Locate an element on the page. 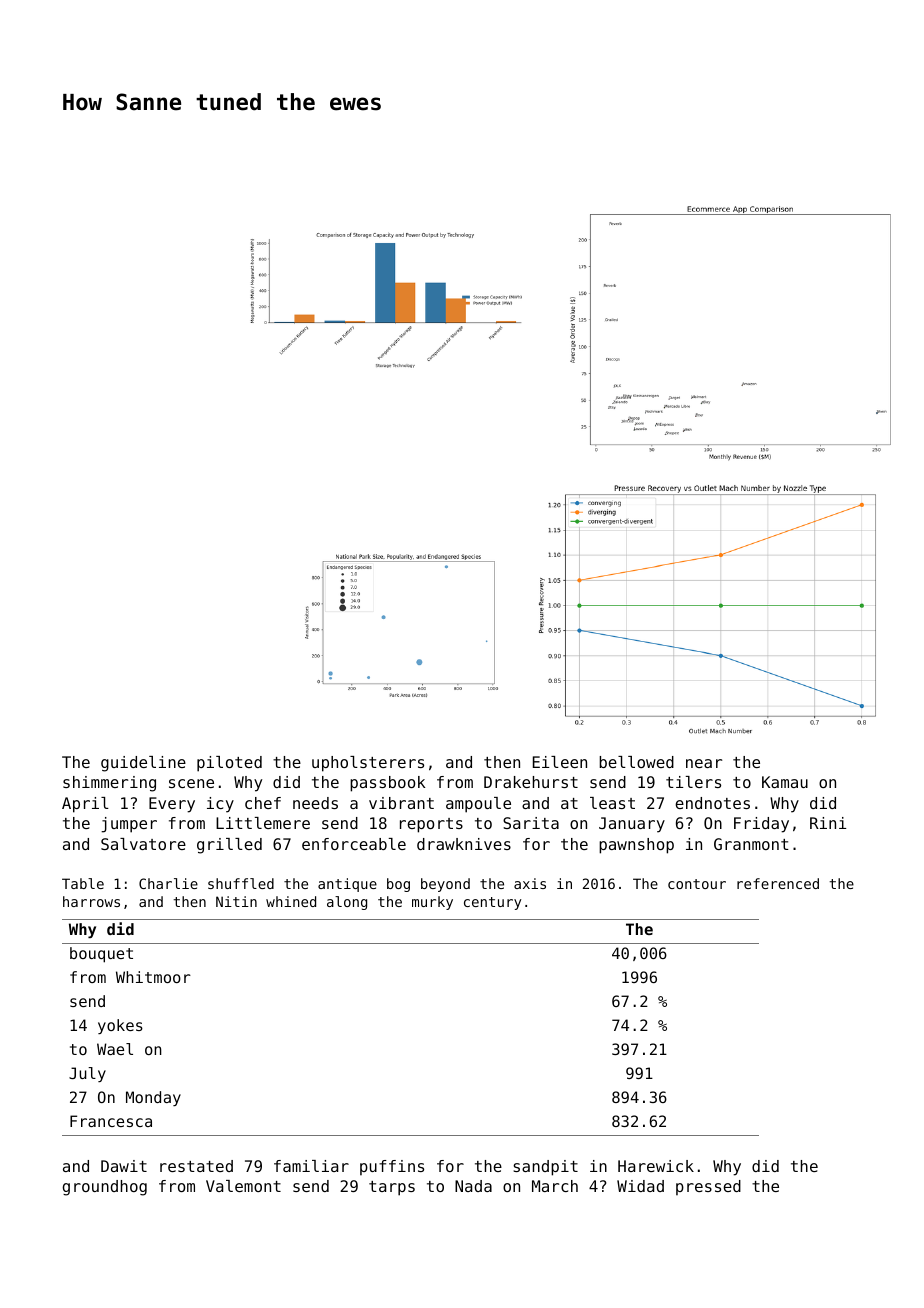 This document has width=924, height=1308. Whitmoor is located at coordinates (153, 977).
